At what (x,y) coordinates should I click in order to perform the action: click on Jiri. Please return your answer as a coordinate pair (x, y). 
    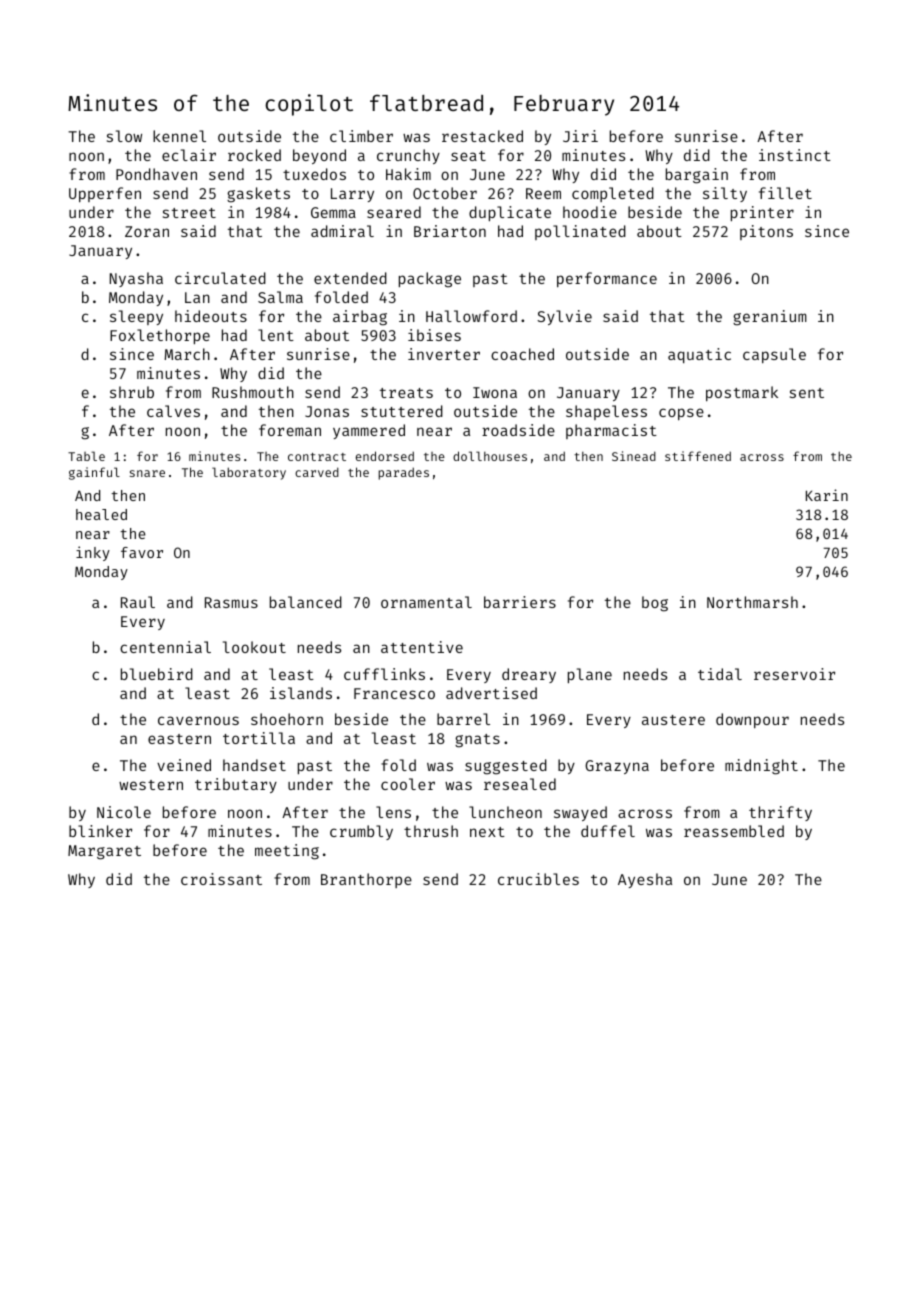
    Looking at the image, I should click on (580, 136).
